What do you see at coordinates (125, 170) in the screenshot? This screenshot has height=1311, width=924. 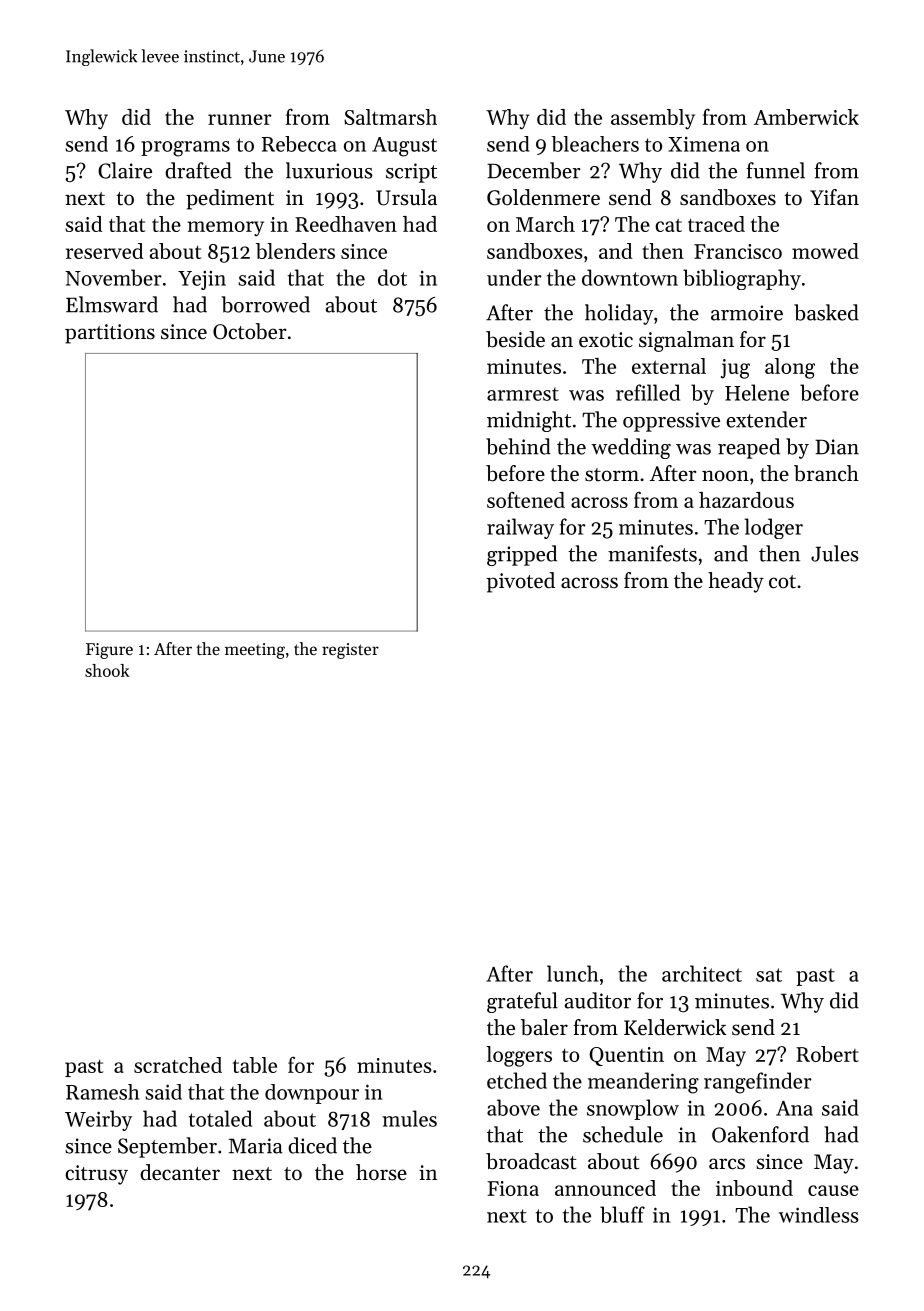 I see `Claire` at bounding box center [125, 170].
